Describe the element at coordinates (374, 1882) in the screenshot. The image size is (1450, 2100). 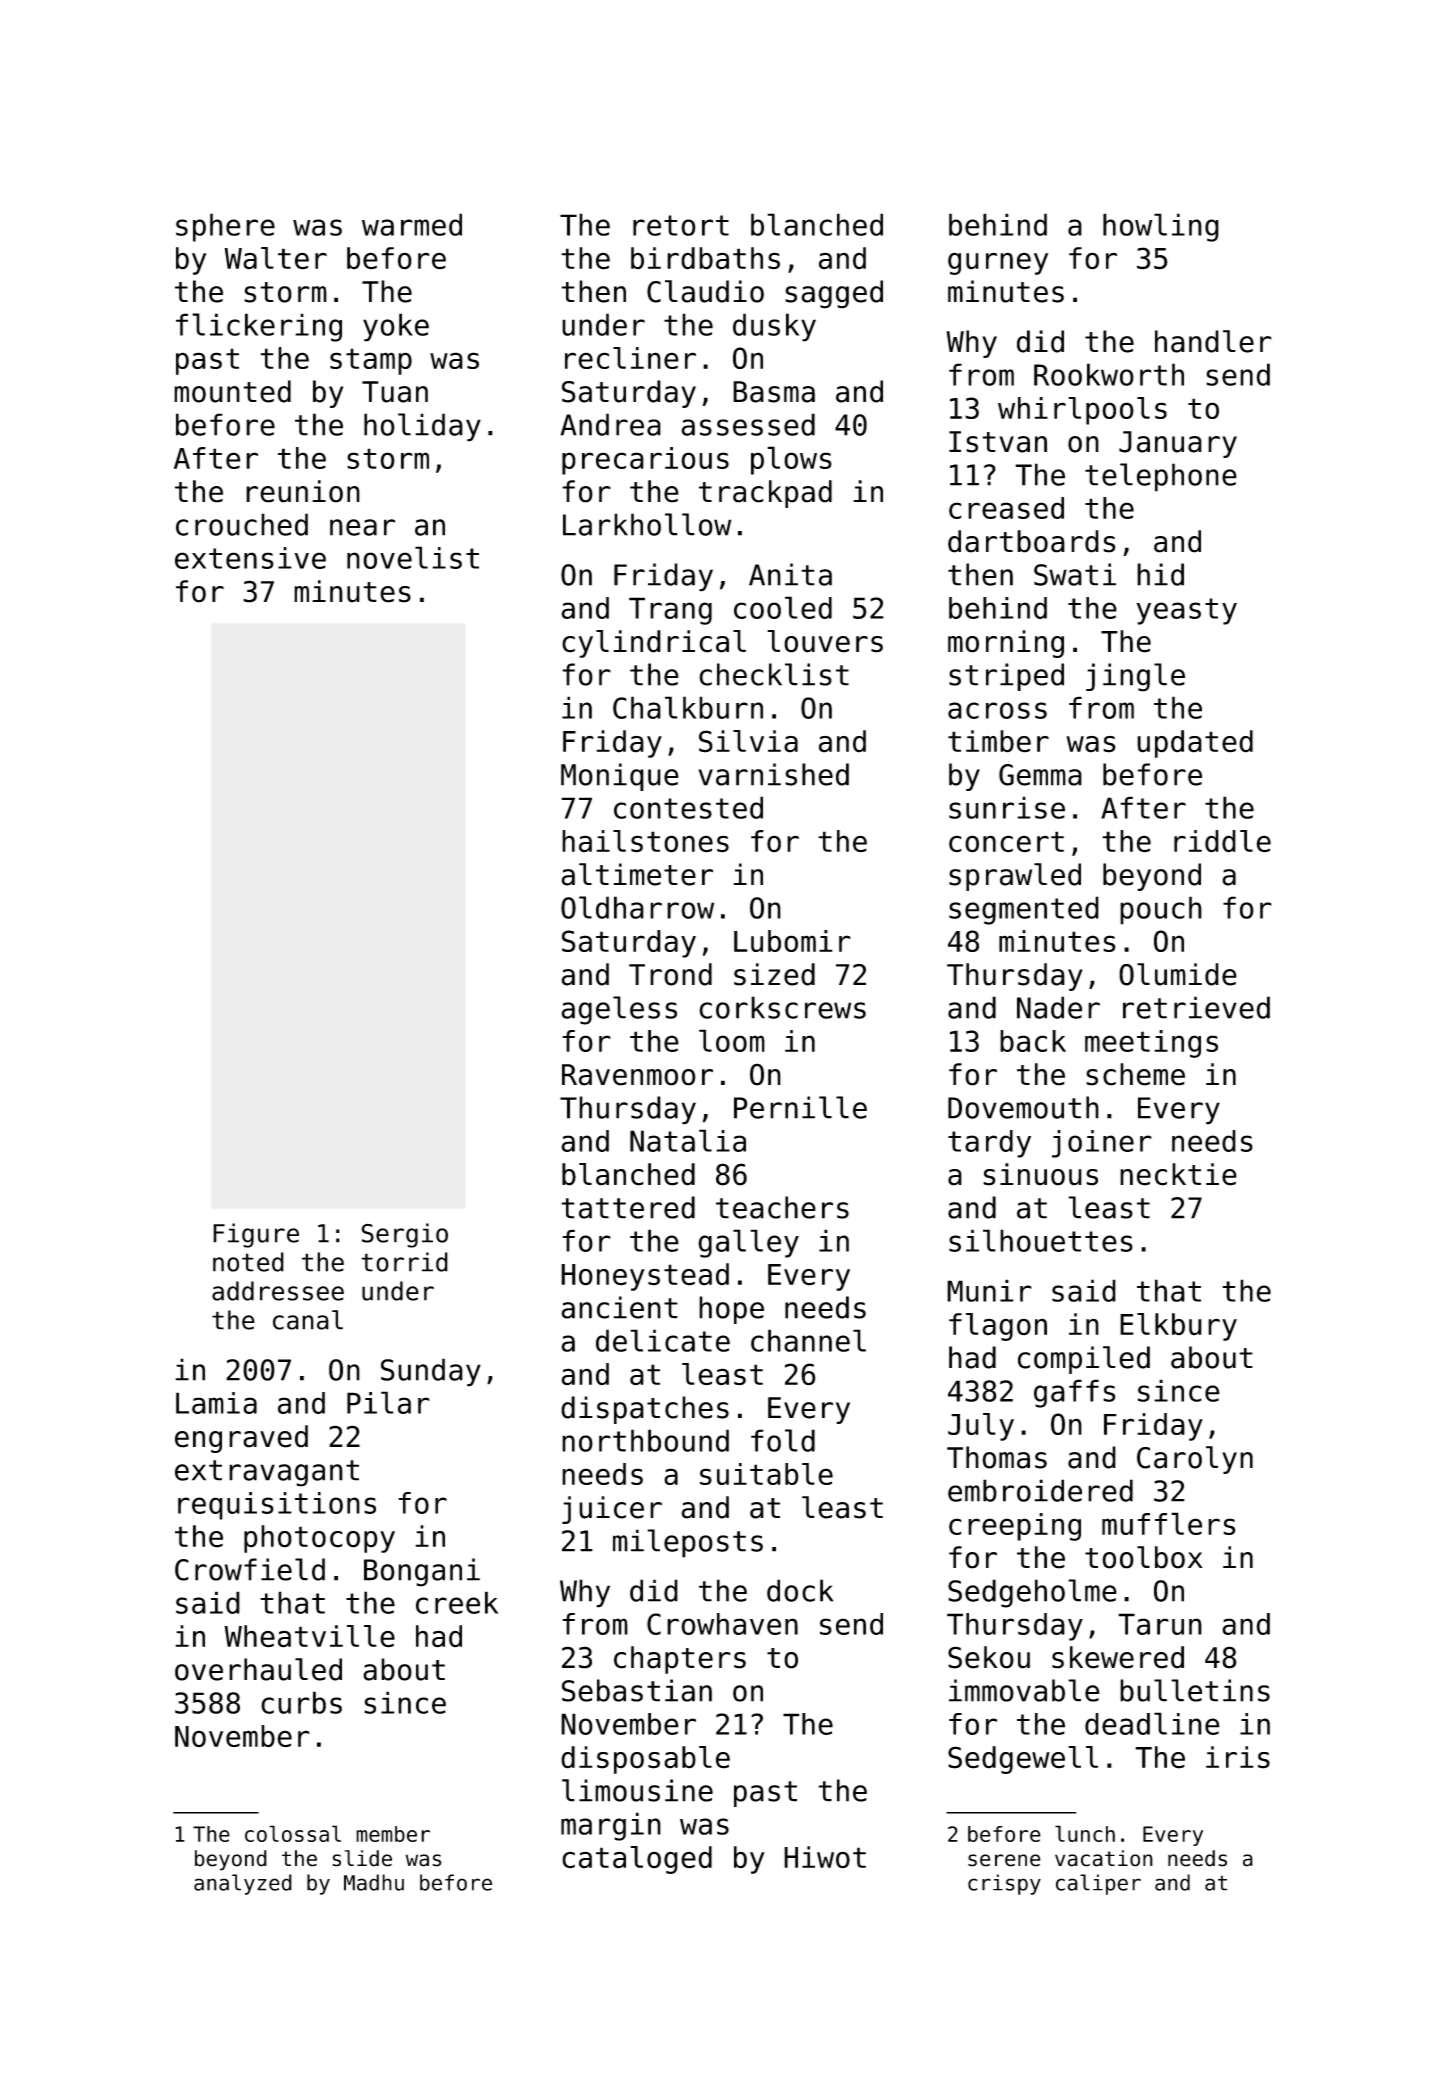
I see `Madhu` at that location.
